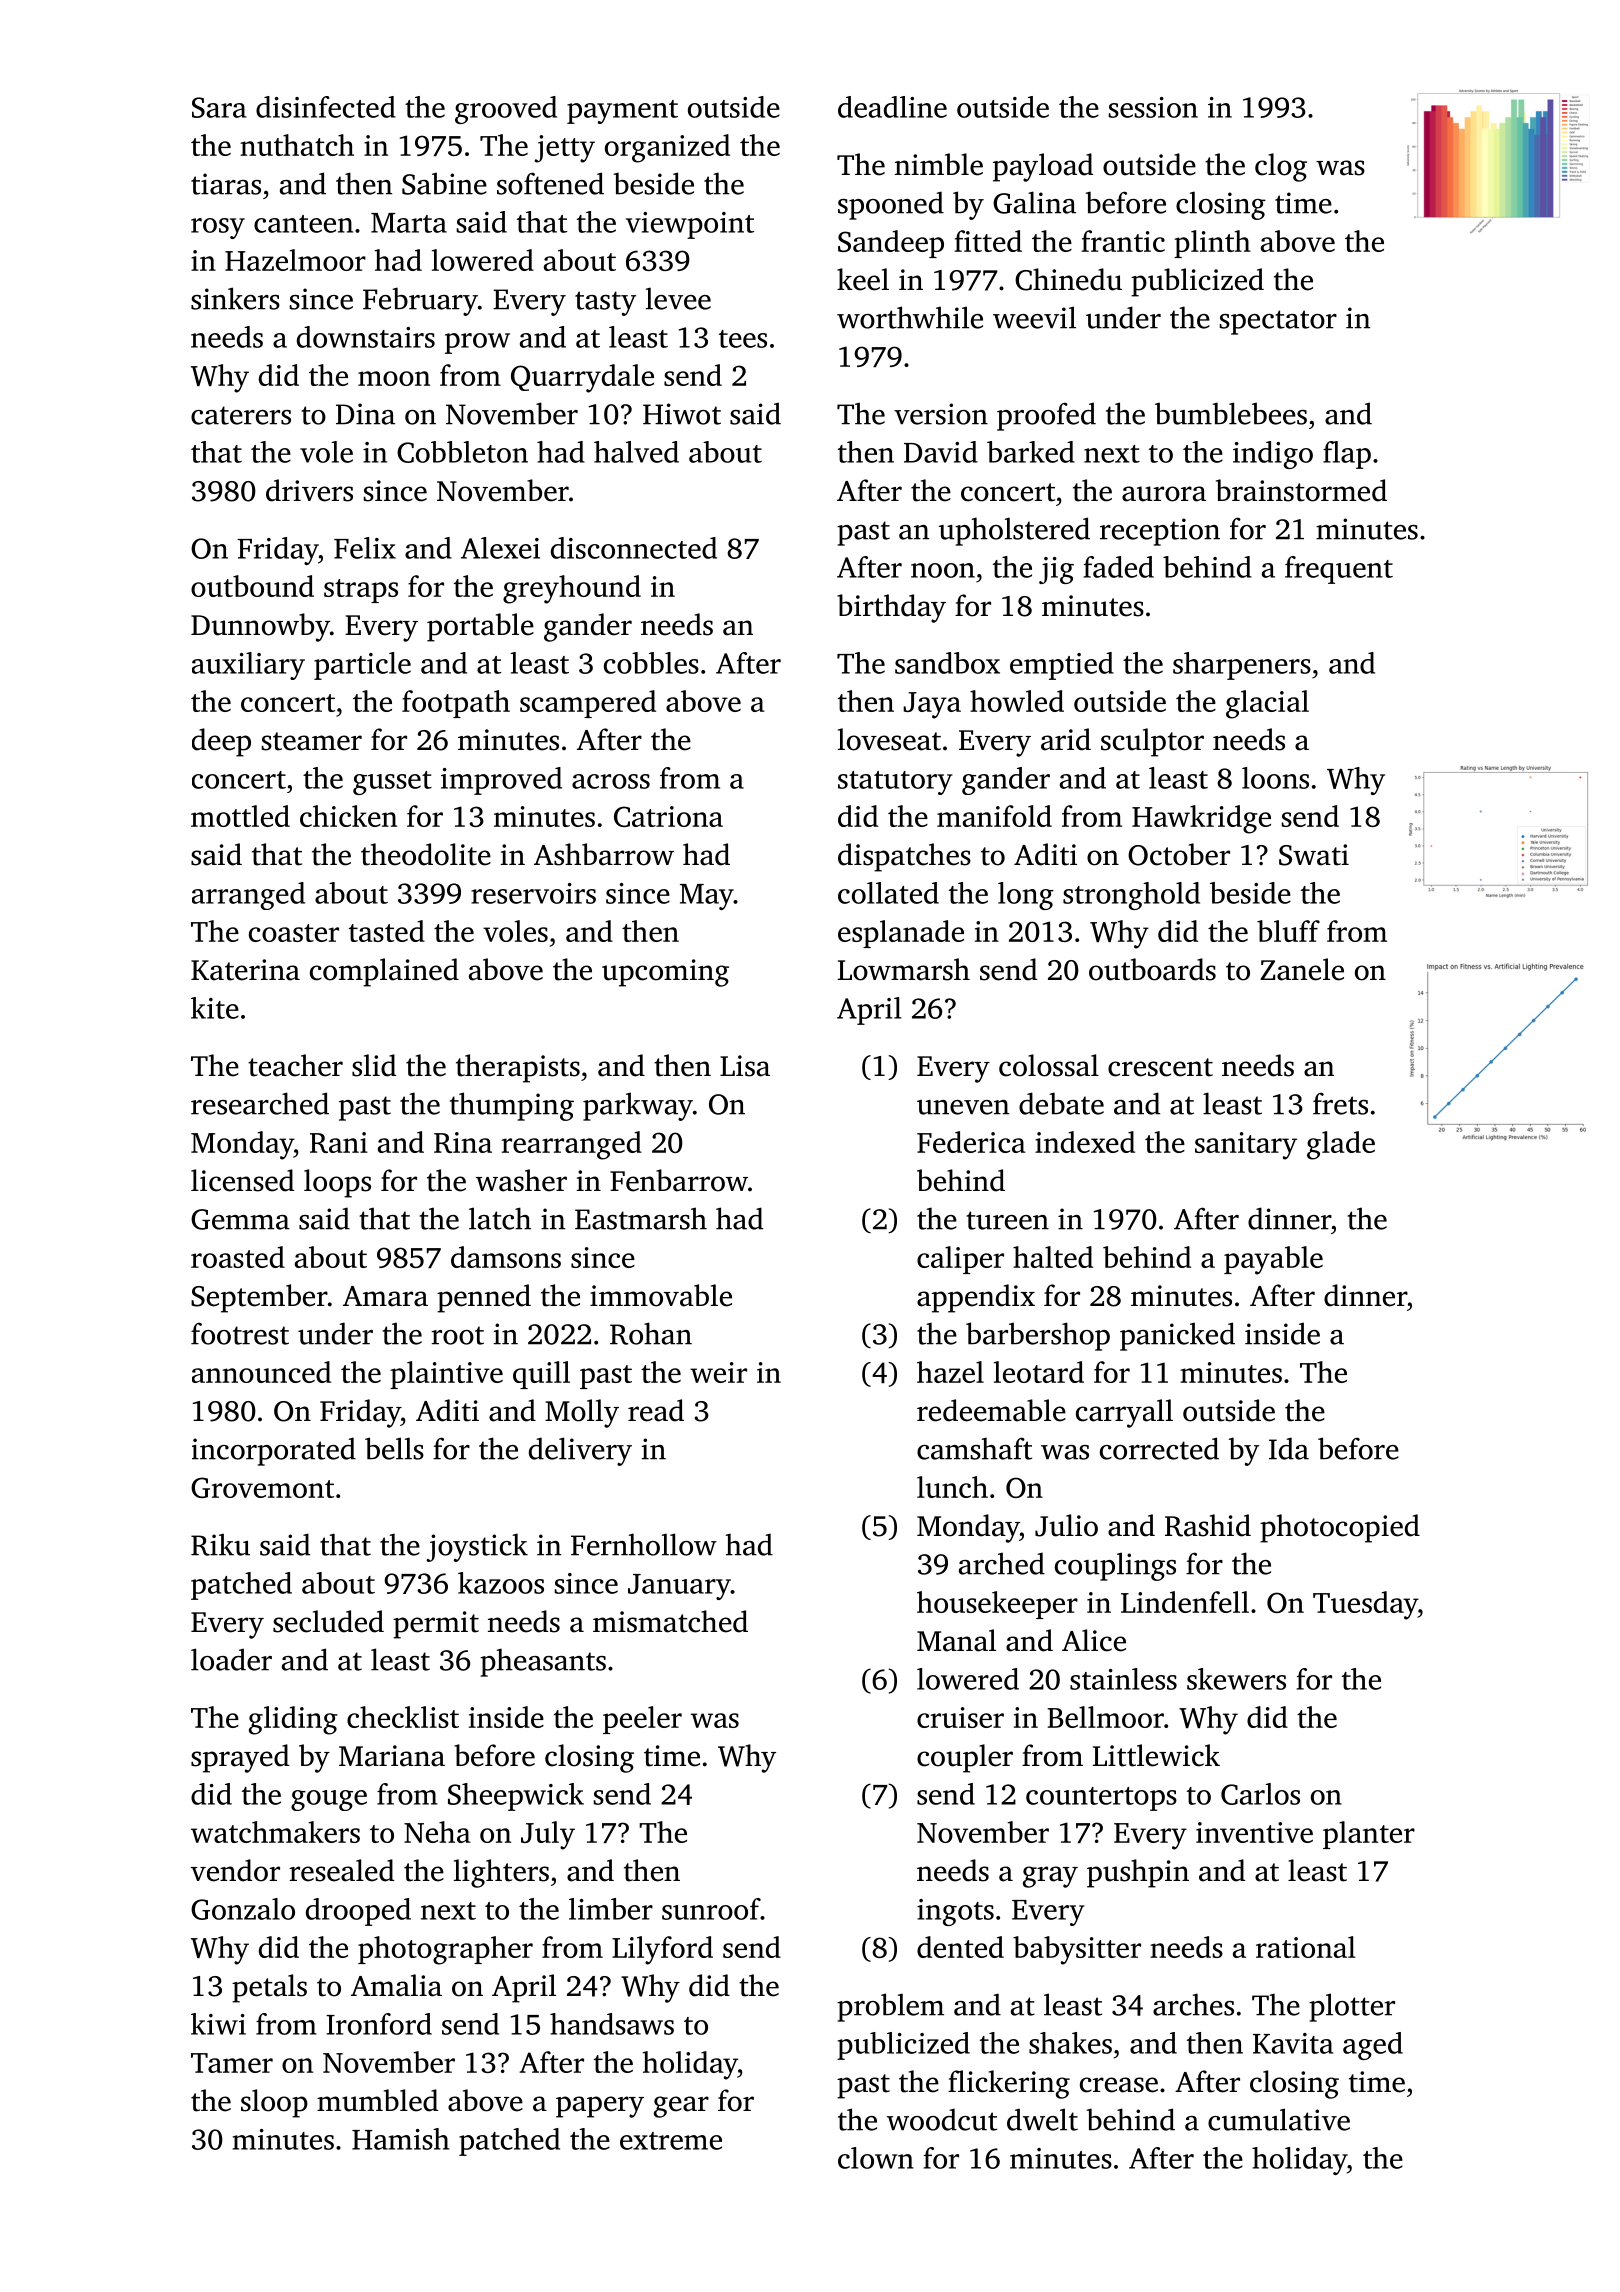 This screenshot has width=1620, height=2292. Describe the element at coordinates (1153, 107) in the screenshot. I see `session` at that location.
